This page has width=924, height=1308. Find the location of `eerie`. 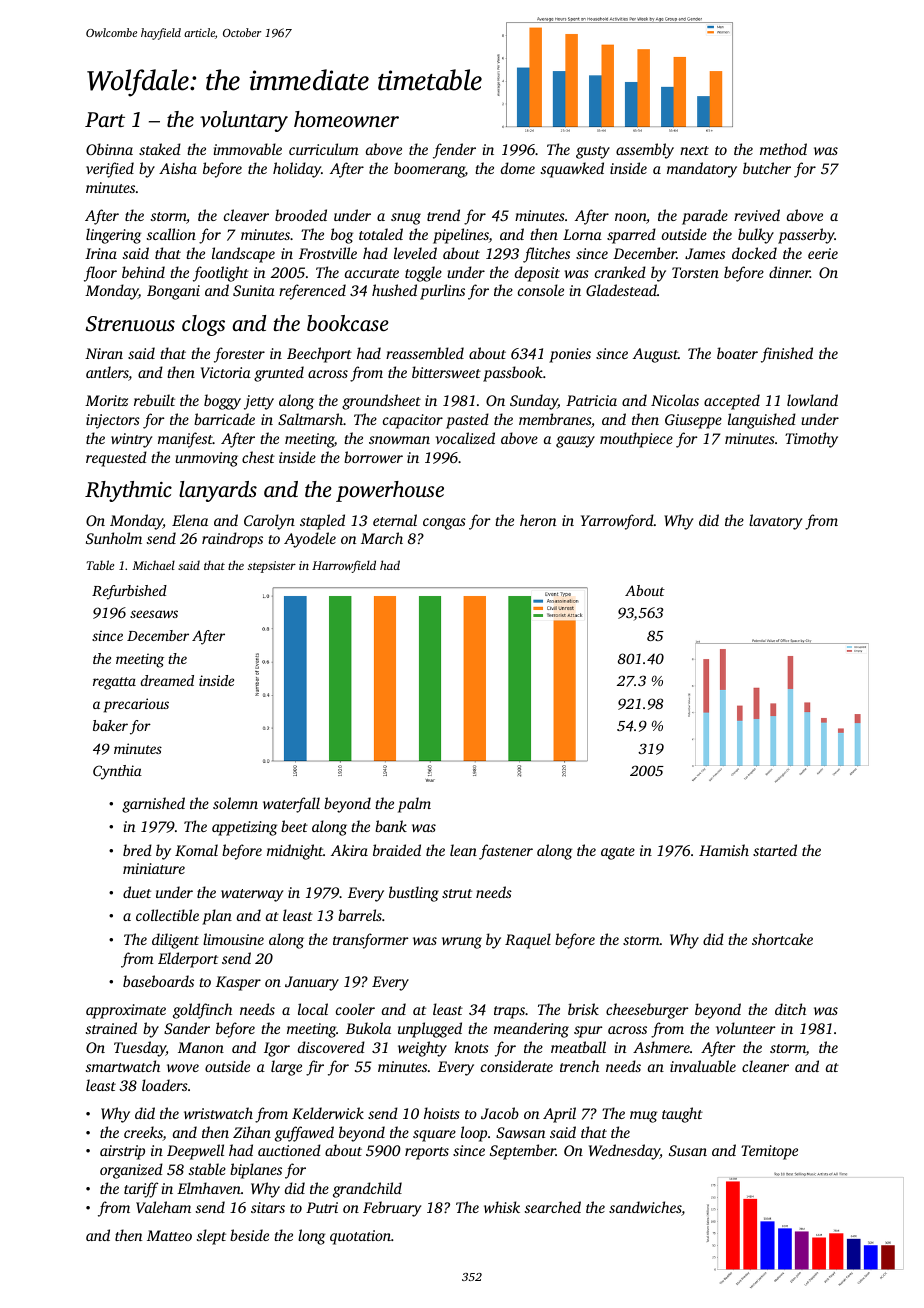

eerie is located at coordinates (823, 253).
